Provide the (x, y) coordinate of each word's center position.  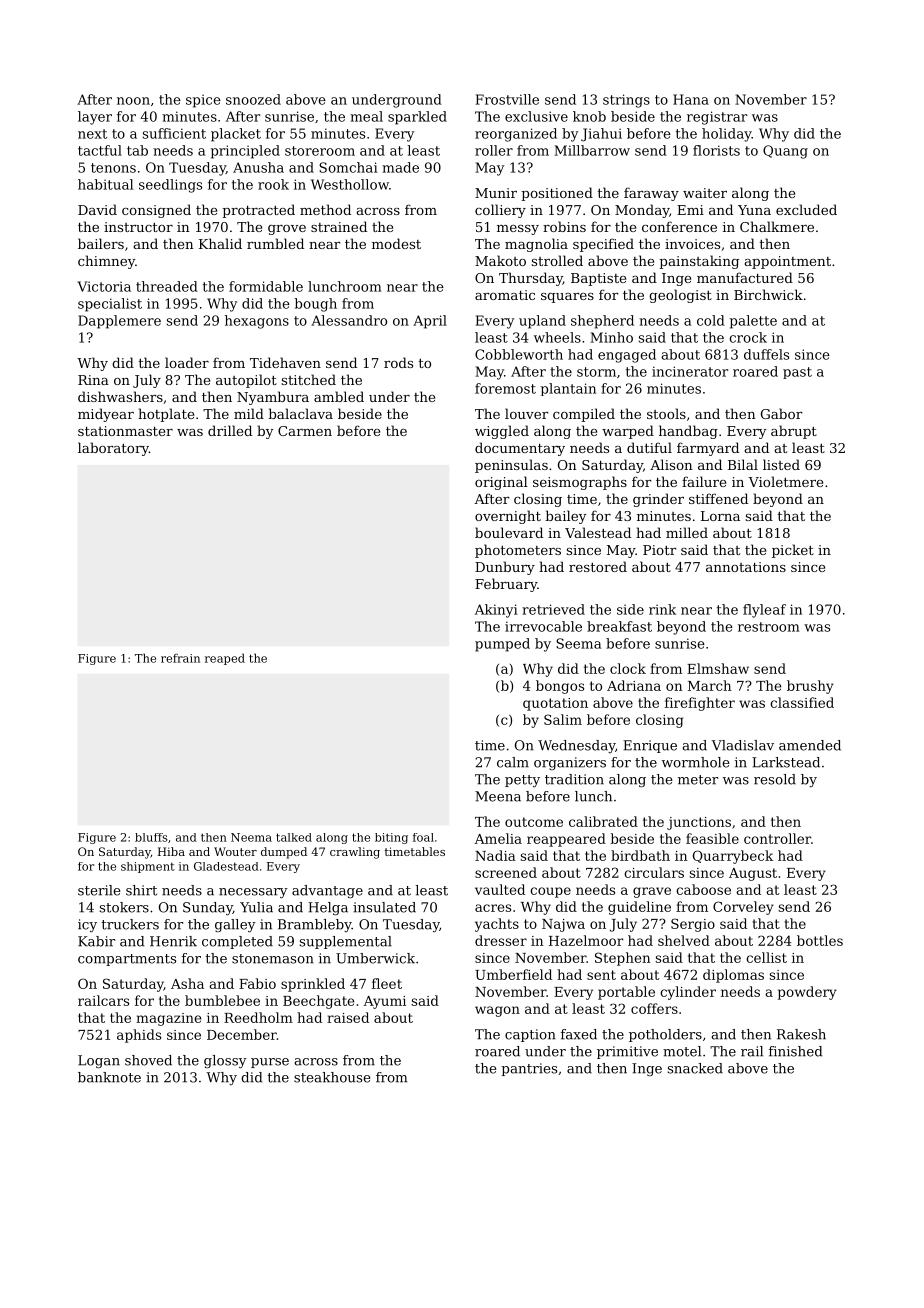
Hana (691, 99)
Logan (99, 1061)
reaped (225, 659)
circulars (654, 872)
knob (589, 116)
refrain (180, 658)
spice (203, 101)
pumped (502, 645)
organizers (570, 763)
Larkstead (786, 762)
